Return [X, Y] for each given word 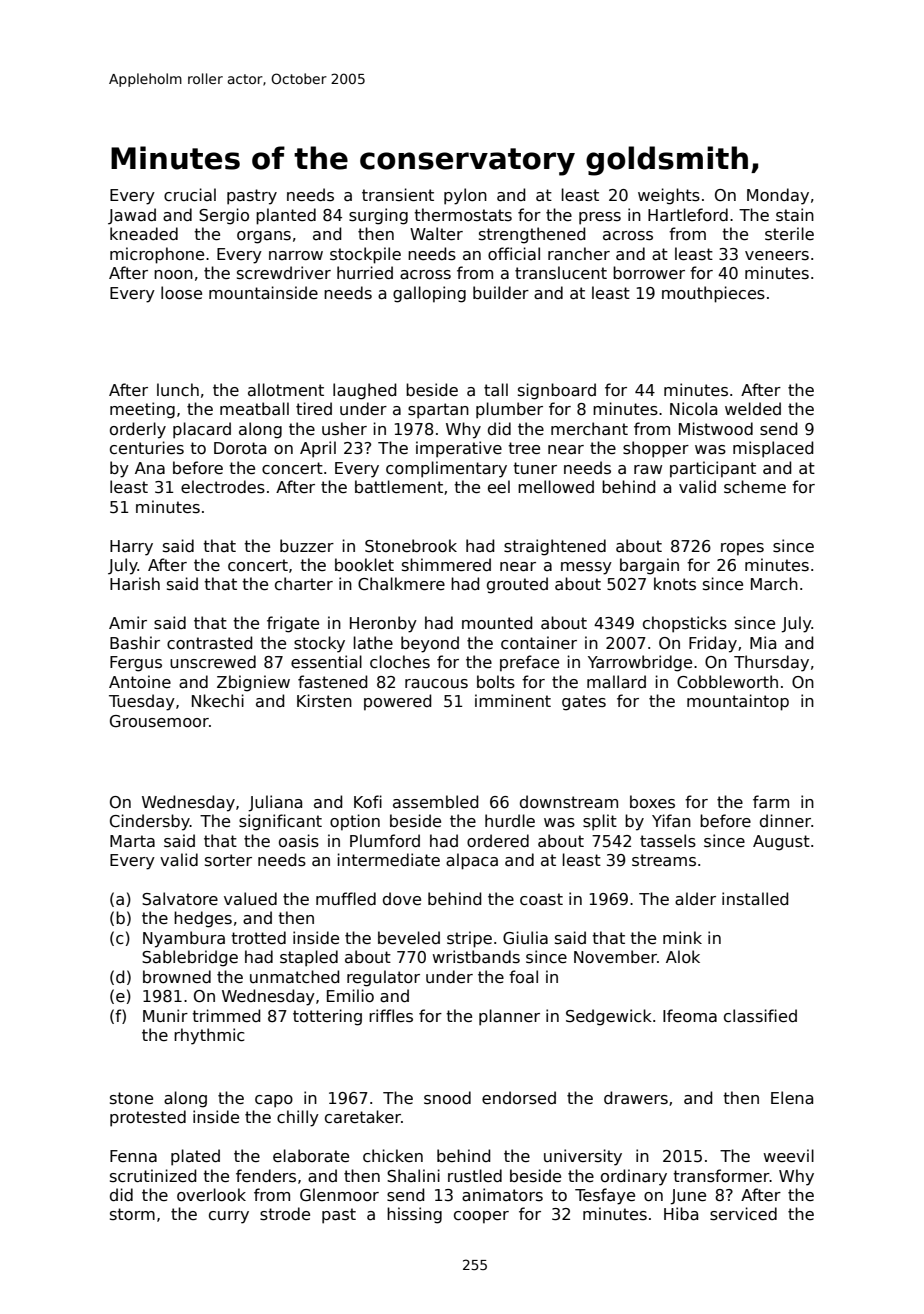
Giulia [525, 938]
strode [285, 1214]
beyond [430, 644]
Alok [683, 956]
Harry [131, 548]
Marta [132, 841]
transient [398, 195]
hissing [414, 1215]
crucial [190, 194]
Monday [778, 196]
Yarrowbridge [640, 663]
